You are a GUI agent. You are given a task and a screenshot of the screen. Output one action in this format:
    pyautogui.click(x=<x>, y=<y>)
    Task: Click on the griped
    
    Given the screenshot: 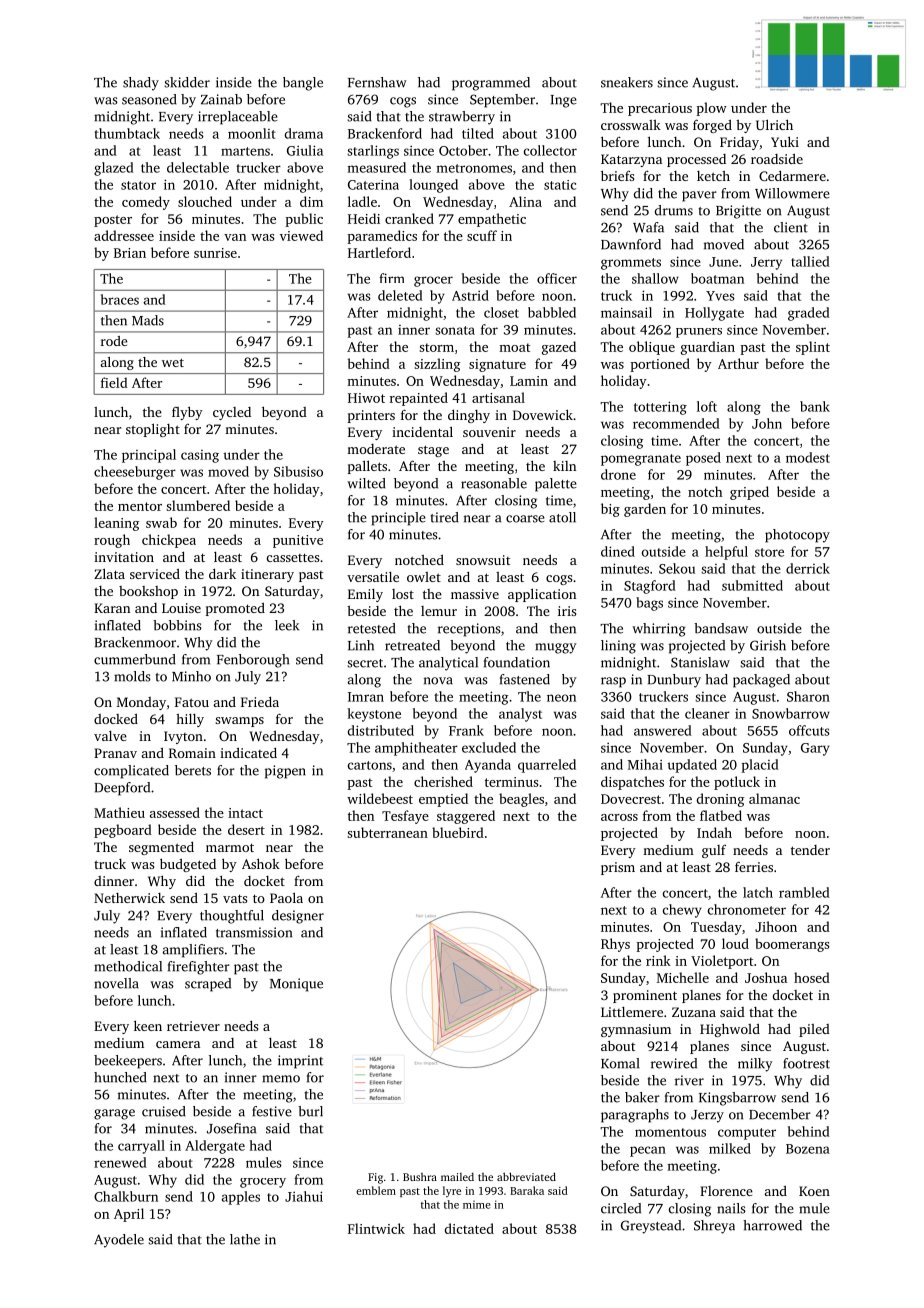 What is the action you would take?
    pyautogui.click(x=749, y=493)
